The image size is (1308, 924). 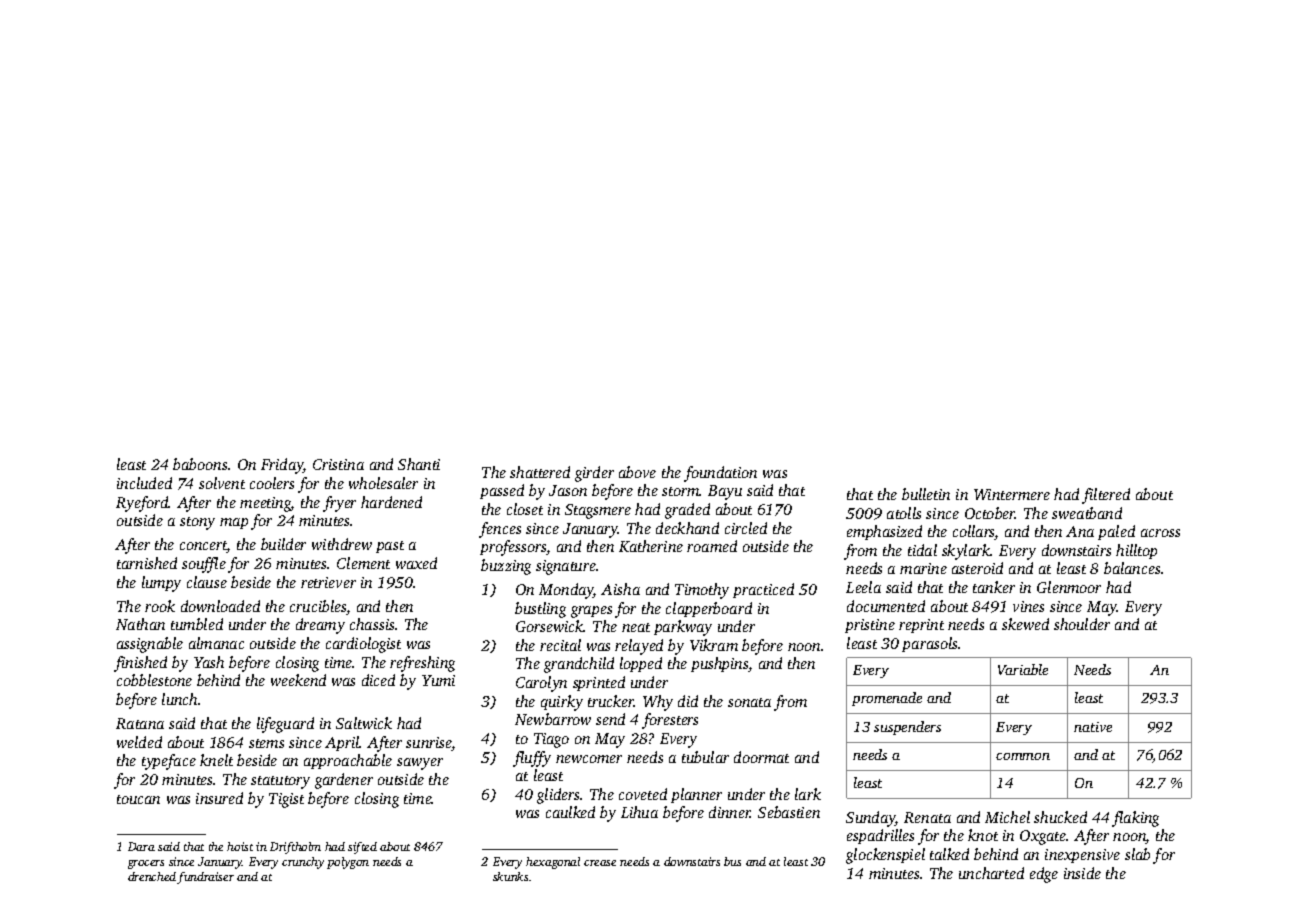 I want to click on builder, so click(x=283, y=544).
